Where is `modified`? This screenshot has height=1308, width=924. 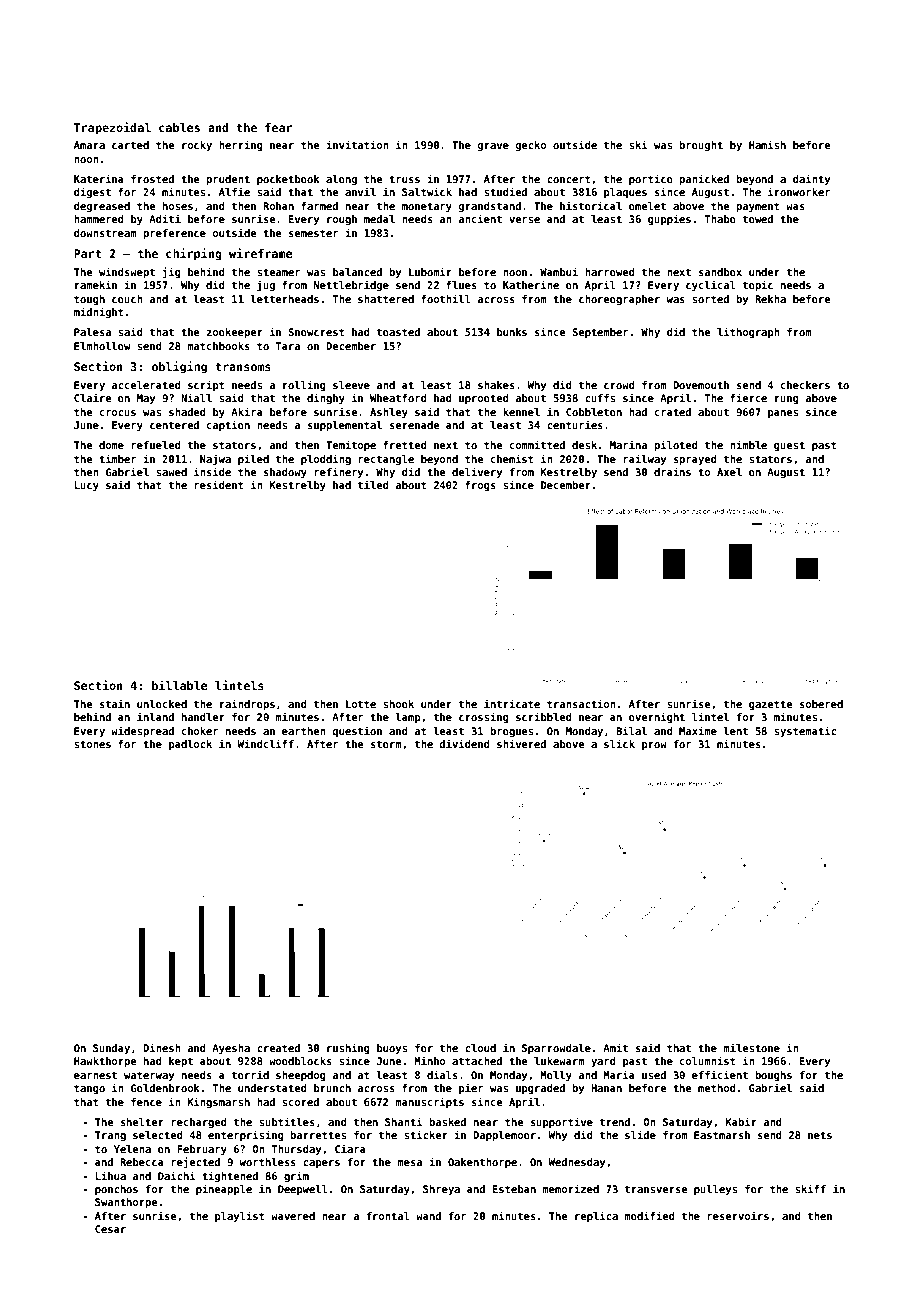
modified is located at coordinates (649, 1215).
